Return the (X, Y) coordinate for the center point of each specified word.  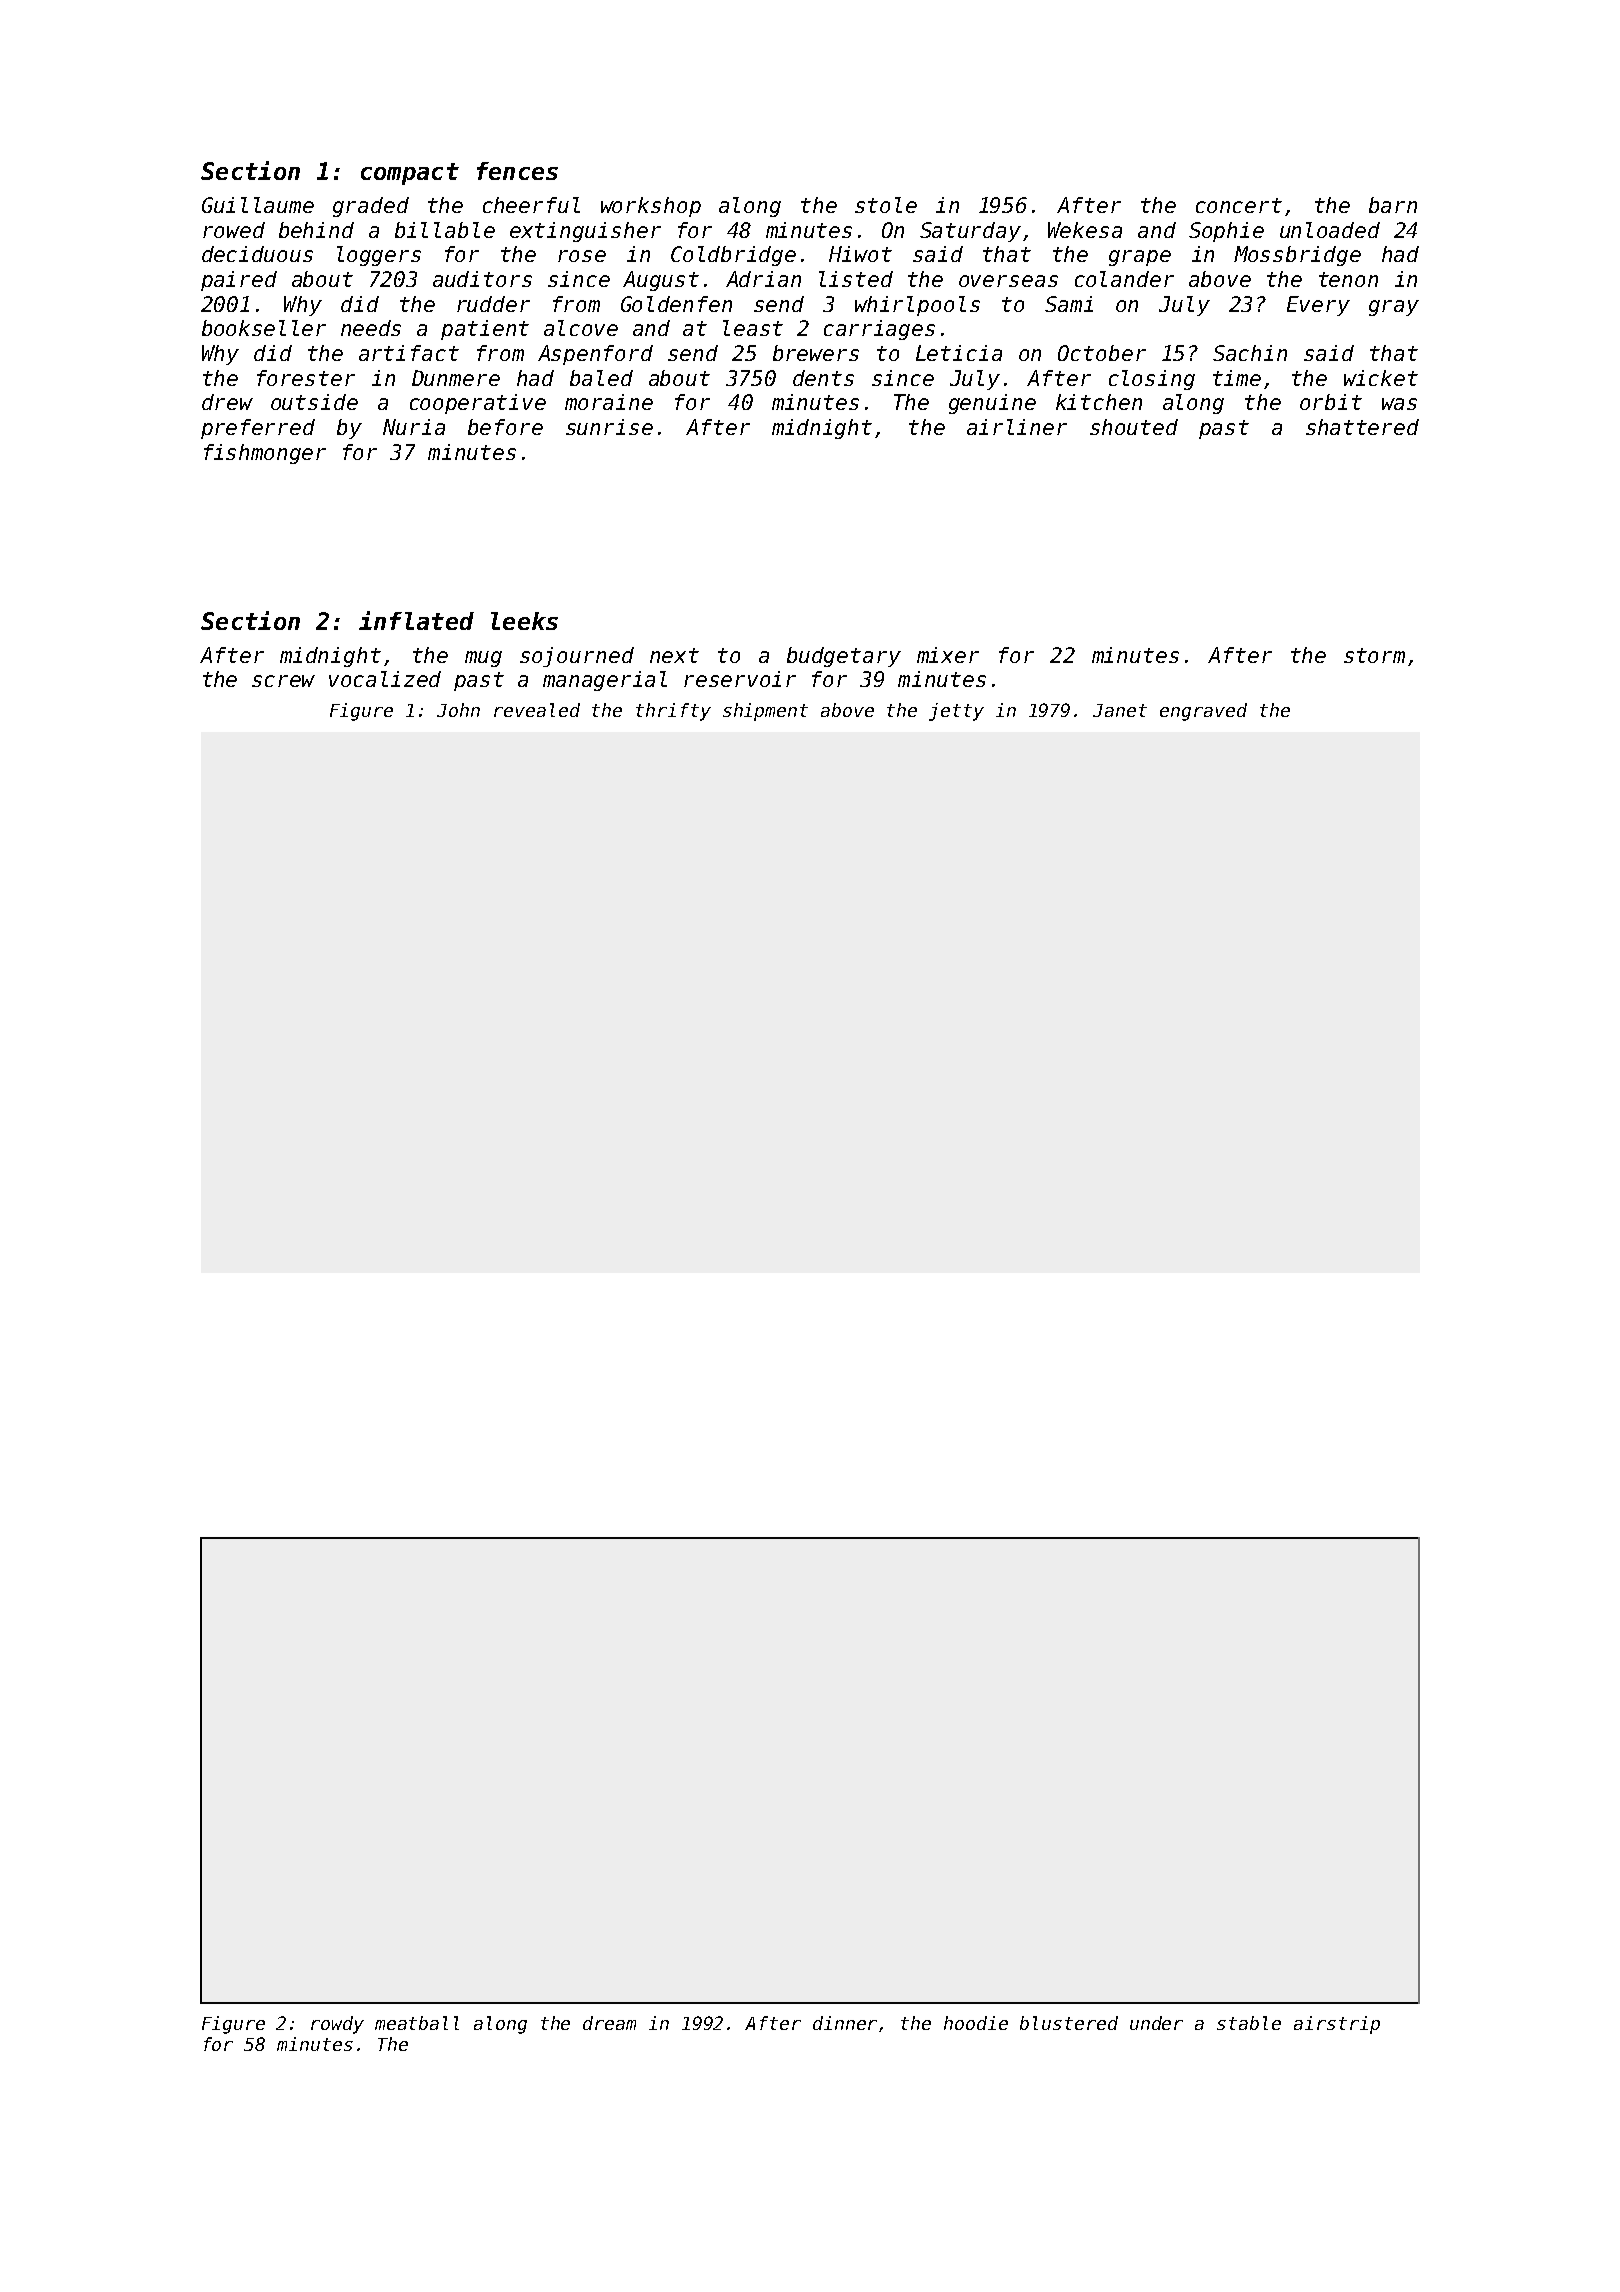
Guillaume (258, 205)
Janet (1120, 710)
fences (517, 171)
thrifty (673, 712)
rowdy (337, 2025)
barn (1393, 205)
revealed (537, 710)
